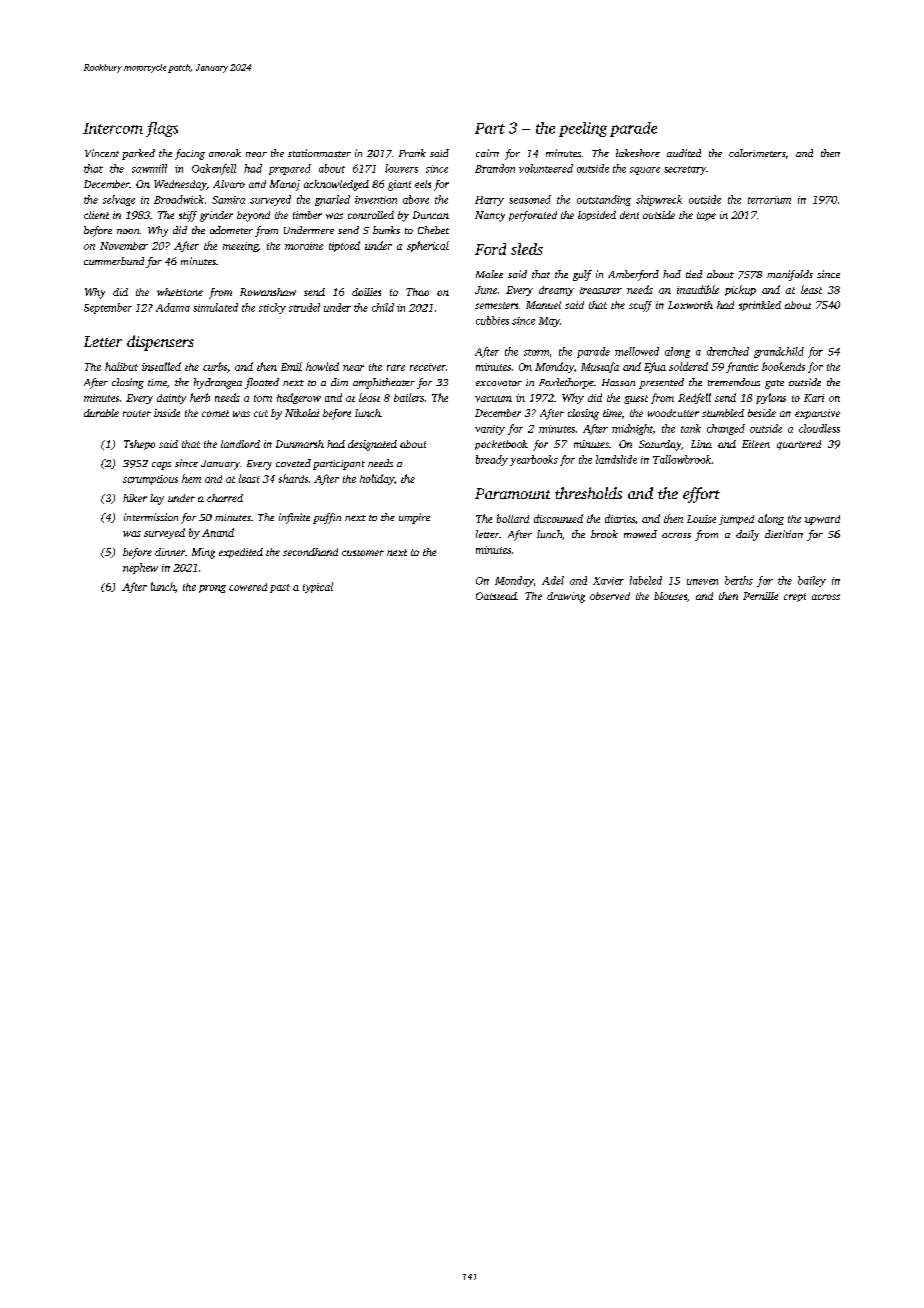 This page has height=1308, width=924. I want to click on router, so click(137, 413).
